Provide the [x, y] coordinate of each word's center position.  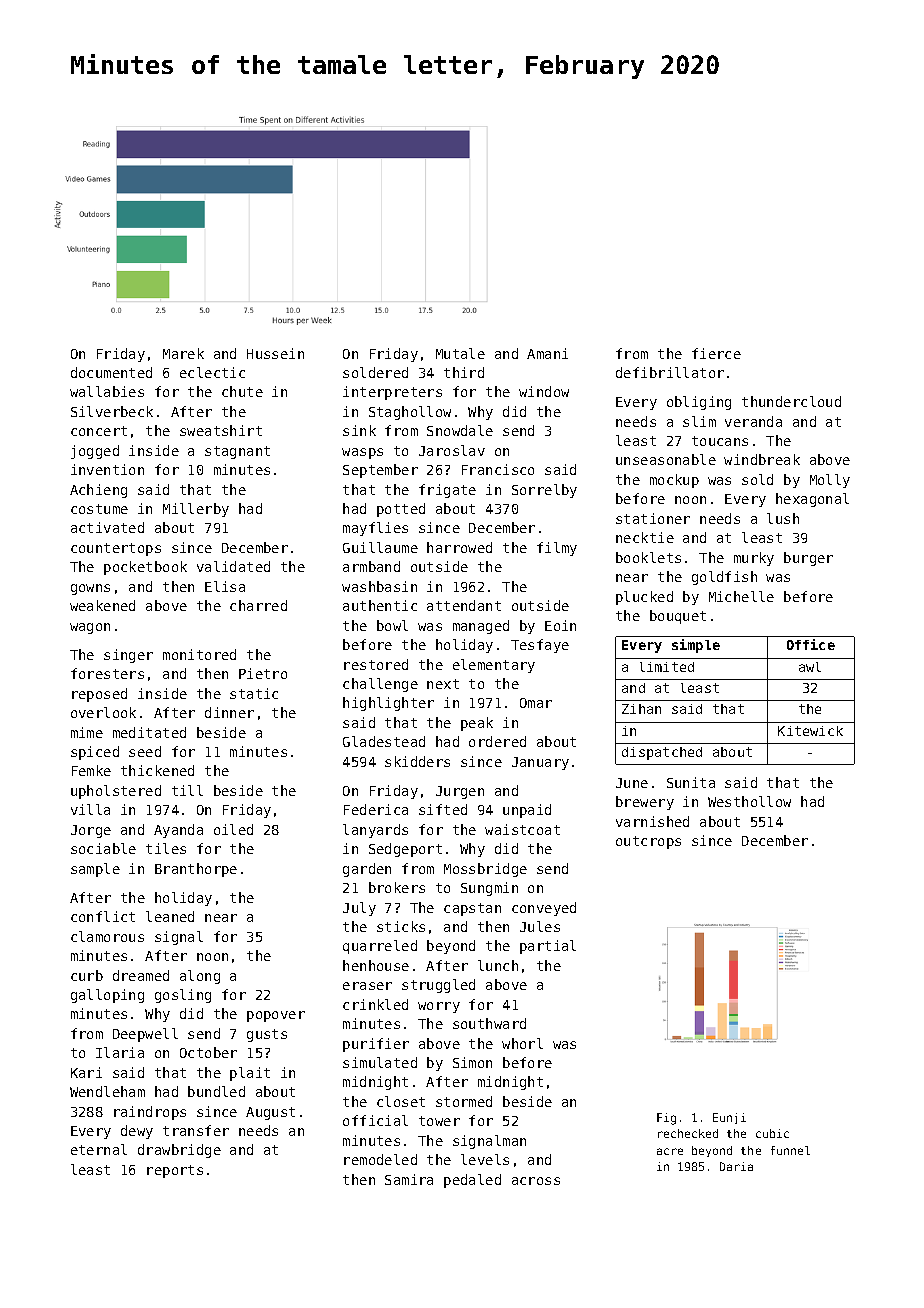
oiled [233, 829]
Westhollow [749, 801]
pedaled [472, 1181]
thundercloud [791, 401]
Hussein [275, 353]
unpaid [527, 811]
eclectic [212, 372]
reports [175, 1171]
